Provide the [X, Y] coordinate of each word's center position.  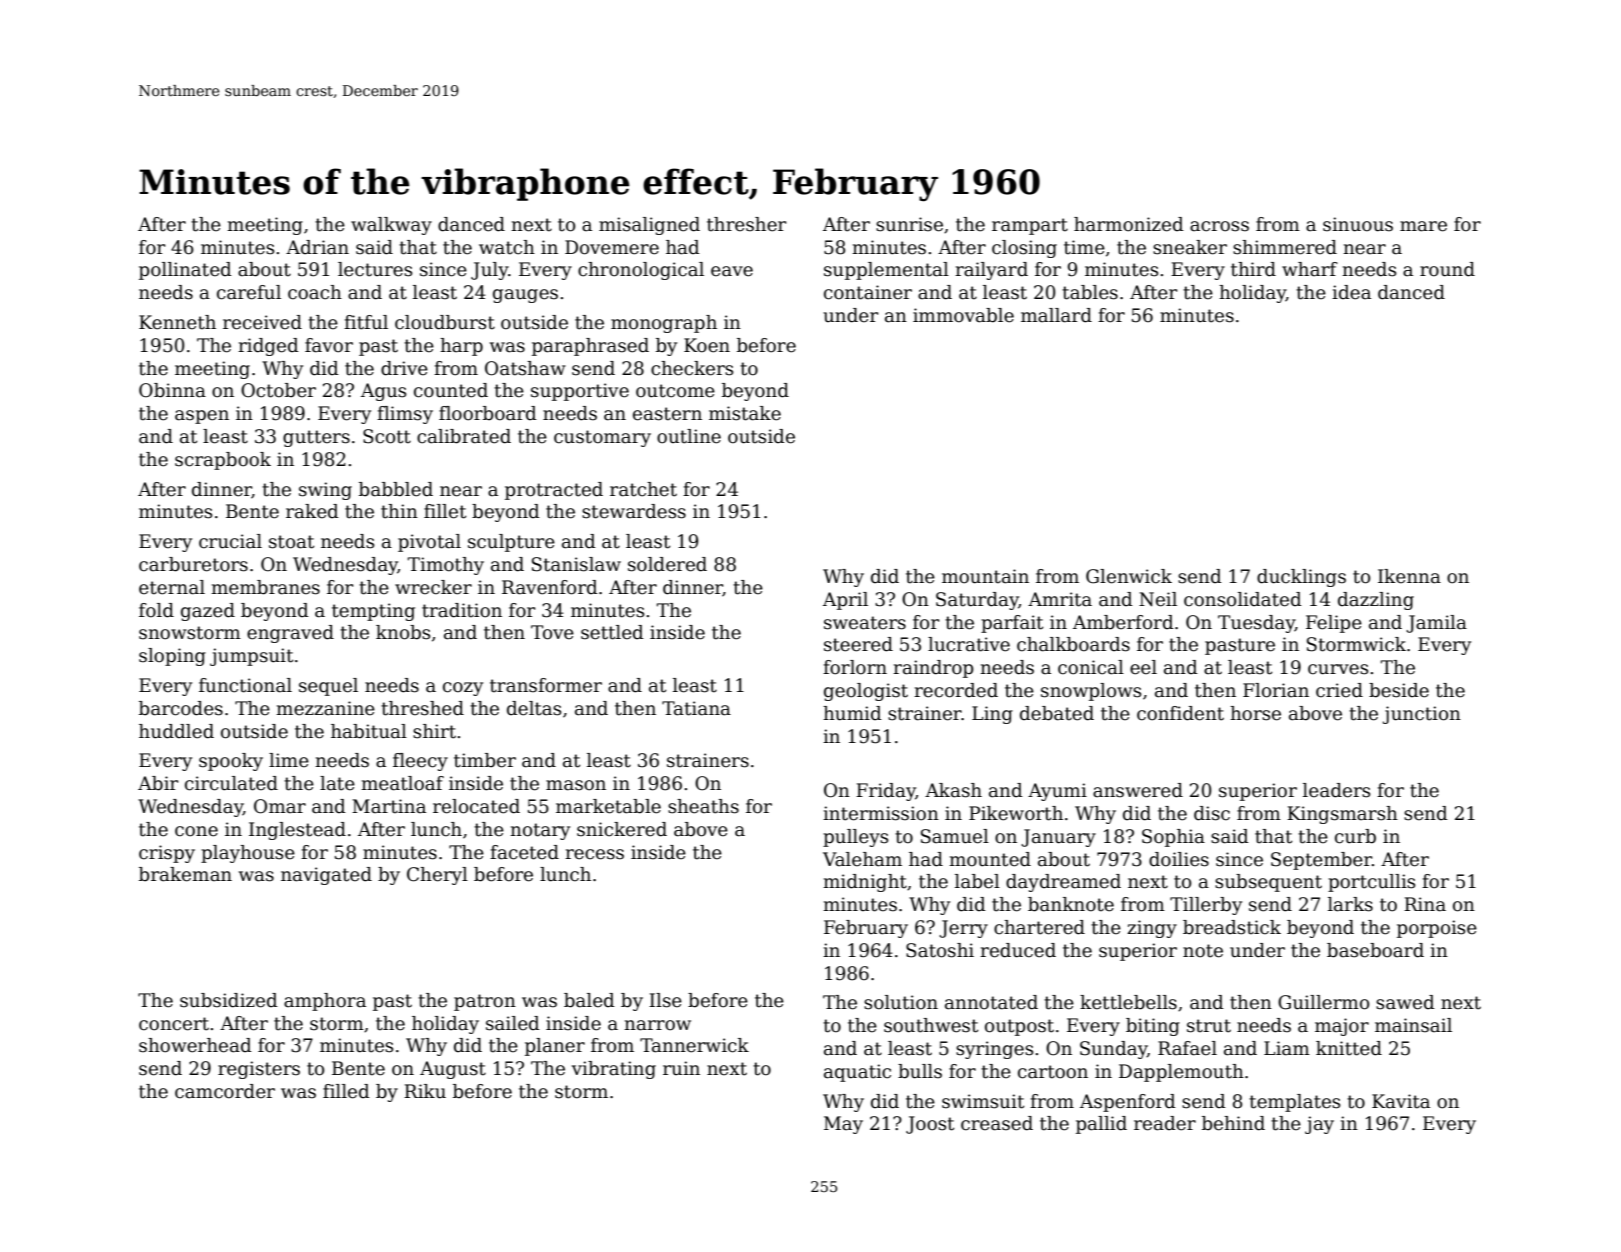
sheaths [703, 806]
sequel [328, 687]
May [843, 1125]
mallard [1056, 315]
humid [852, 713]
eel [1143, 667]
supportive [580, 392]
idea [1351, 292]
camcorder [225, 1091]
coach [315, 292]
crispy [167, 854]
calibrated [464, 436]
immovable [963, 315]
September [1321, 861]
